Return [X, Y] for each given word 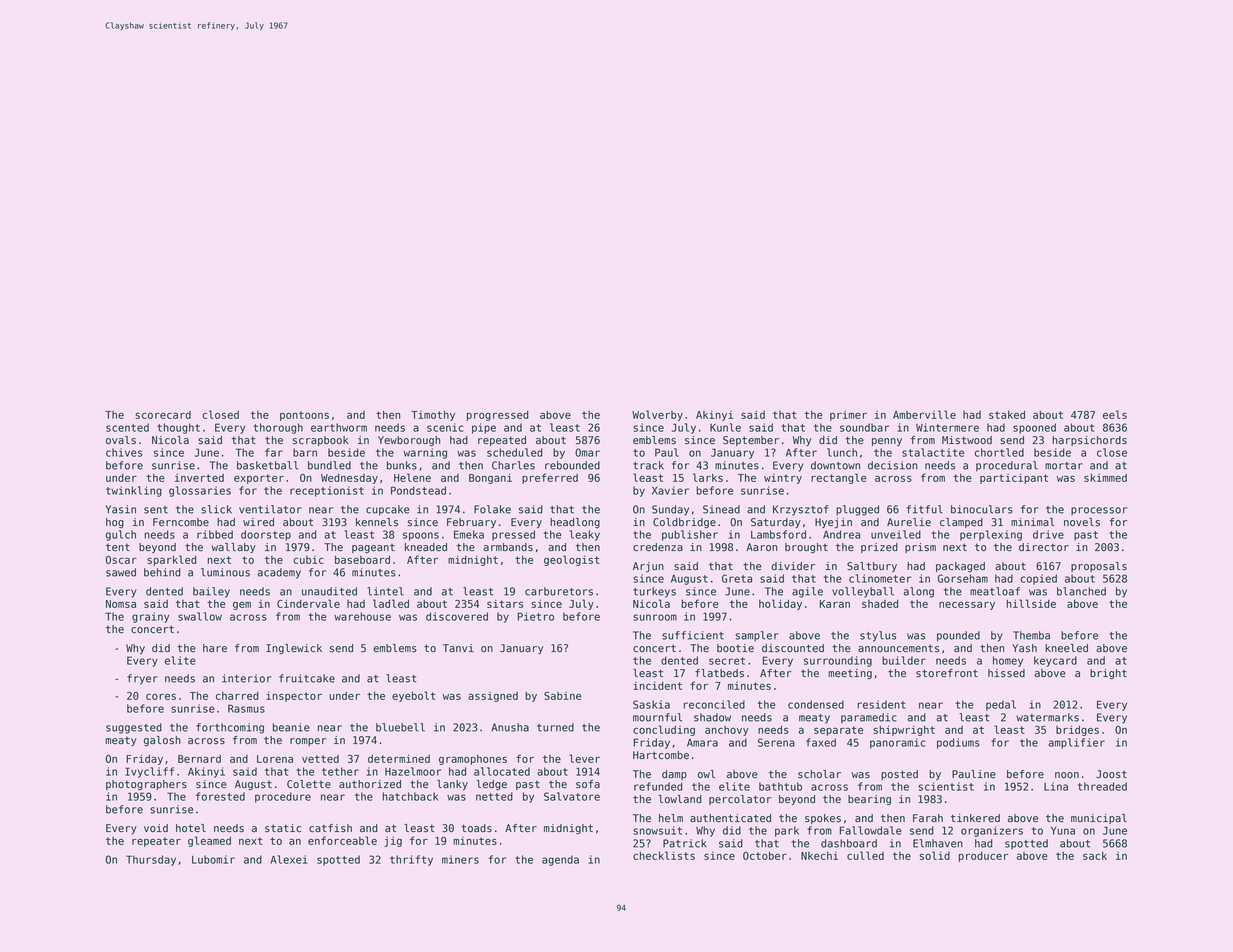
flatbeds [719, 673]
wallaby [234, 548]
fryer [142, 679]
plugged [857, 510]
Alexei [289, 859]
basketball [267, 465]
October [765, 856]
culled [865, 855]
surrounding [838, 661]
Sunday [670, 510]
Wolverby [657, 415]
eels [1115, 414]
